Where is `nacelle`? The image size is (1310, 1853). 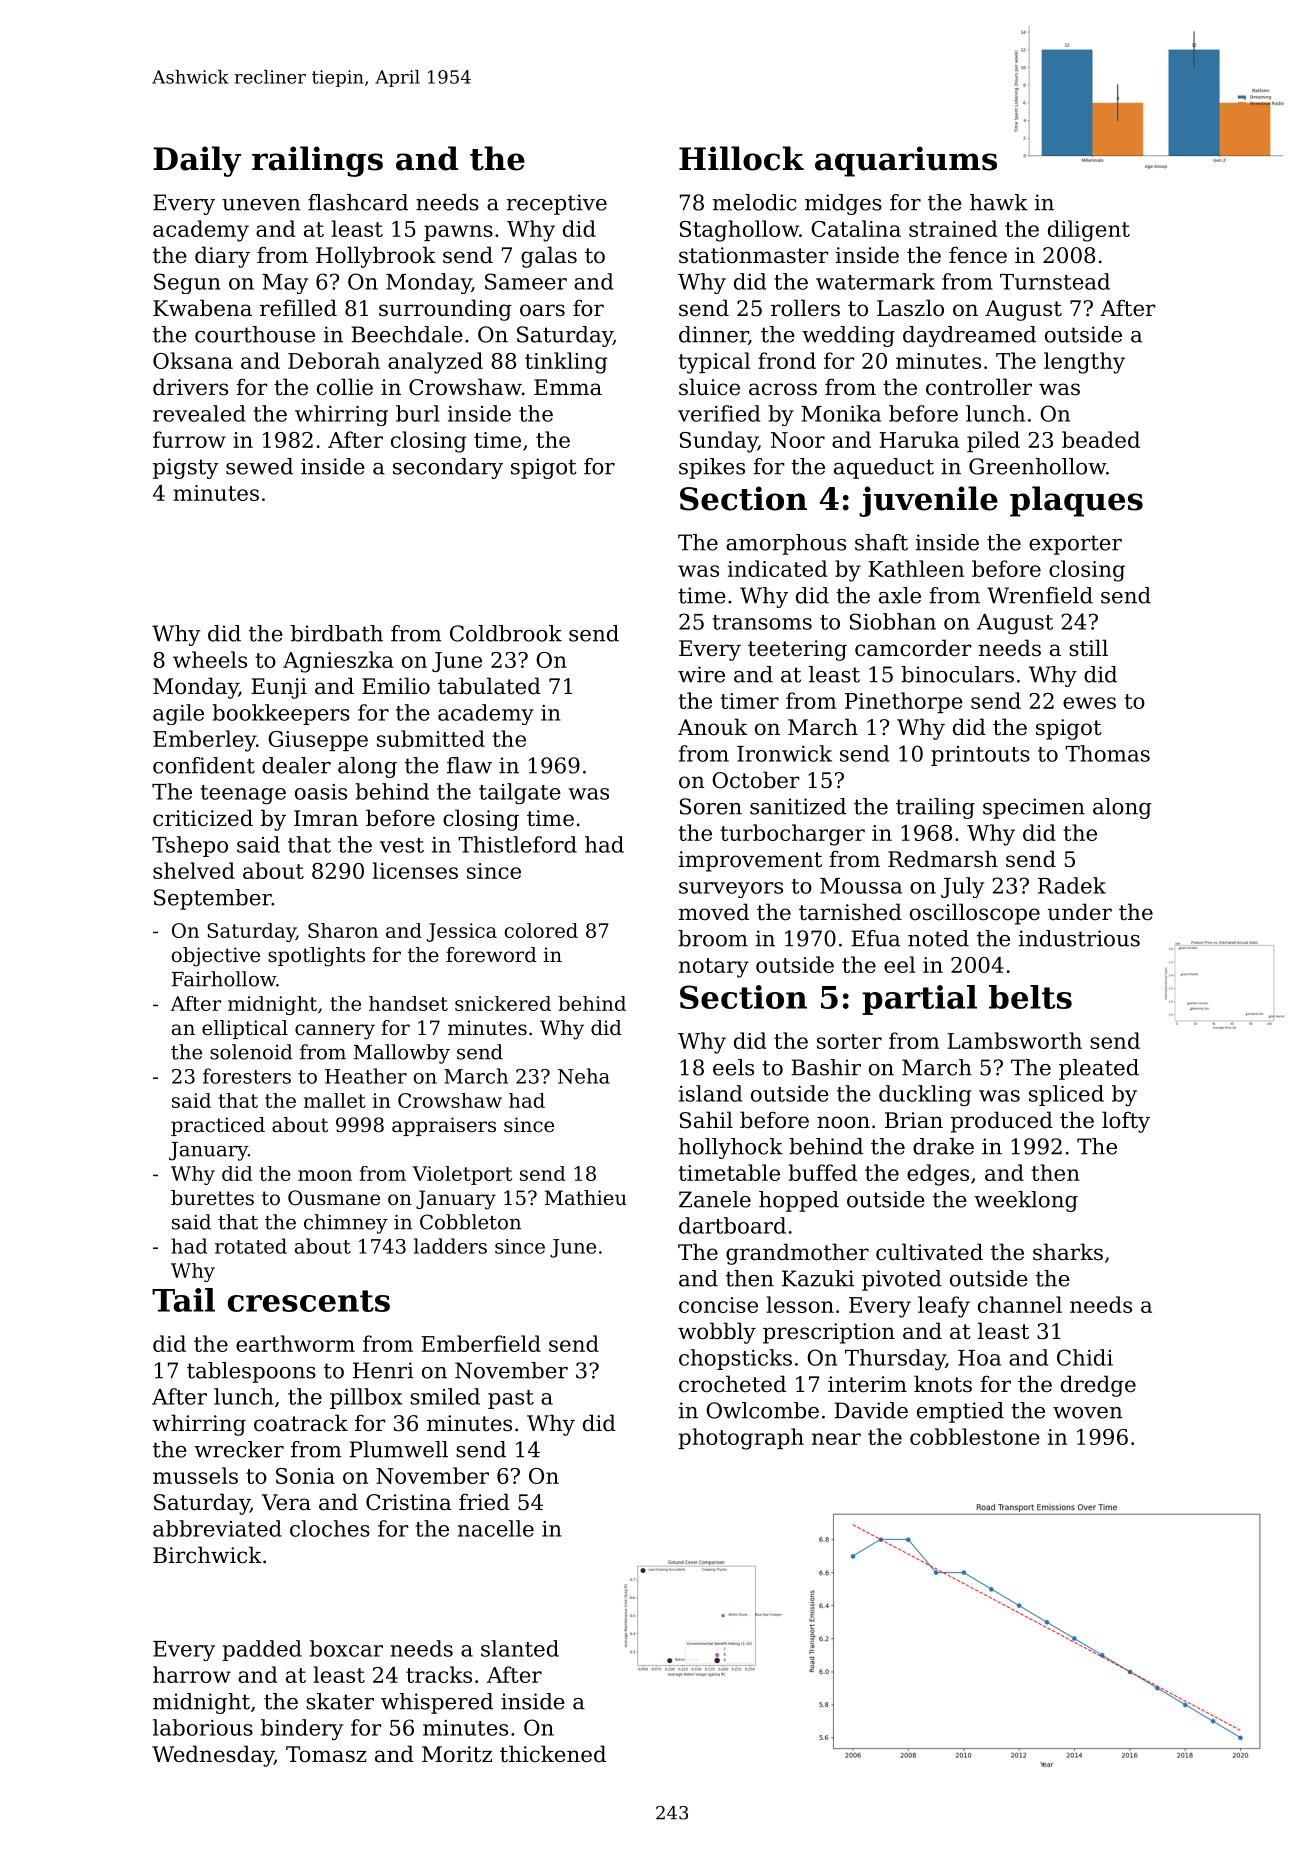
nacelle is located at coordinates (496, 1528).
